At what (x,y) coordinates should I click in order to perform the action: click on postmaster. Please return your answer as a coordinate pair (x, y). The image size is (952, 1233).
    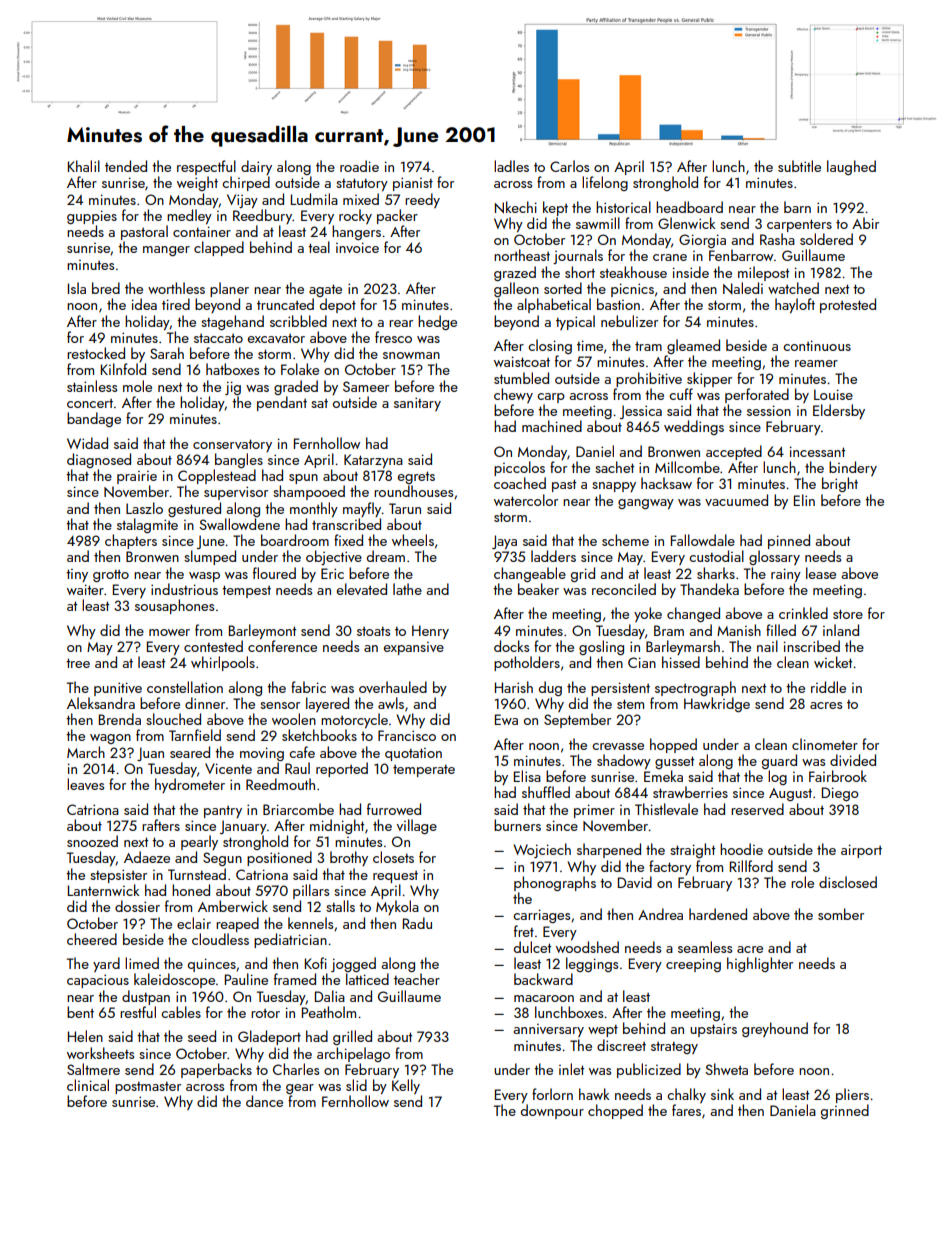
    Looking at the image, I should click on (148, 1087).
